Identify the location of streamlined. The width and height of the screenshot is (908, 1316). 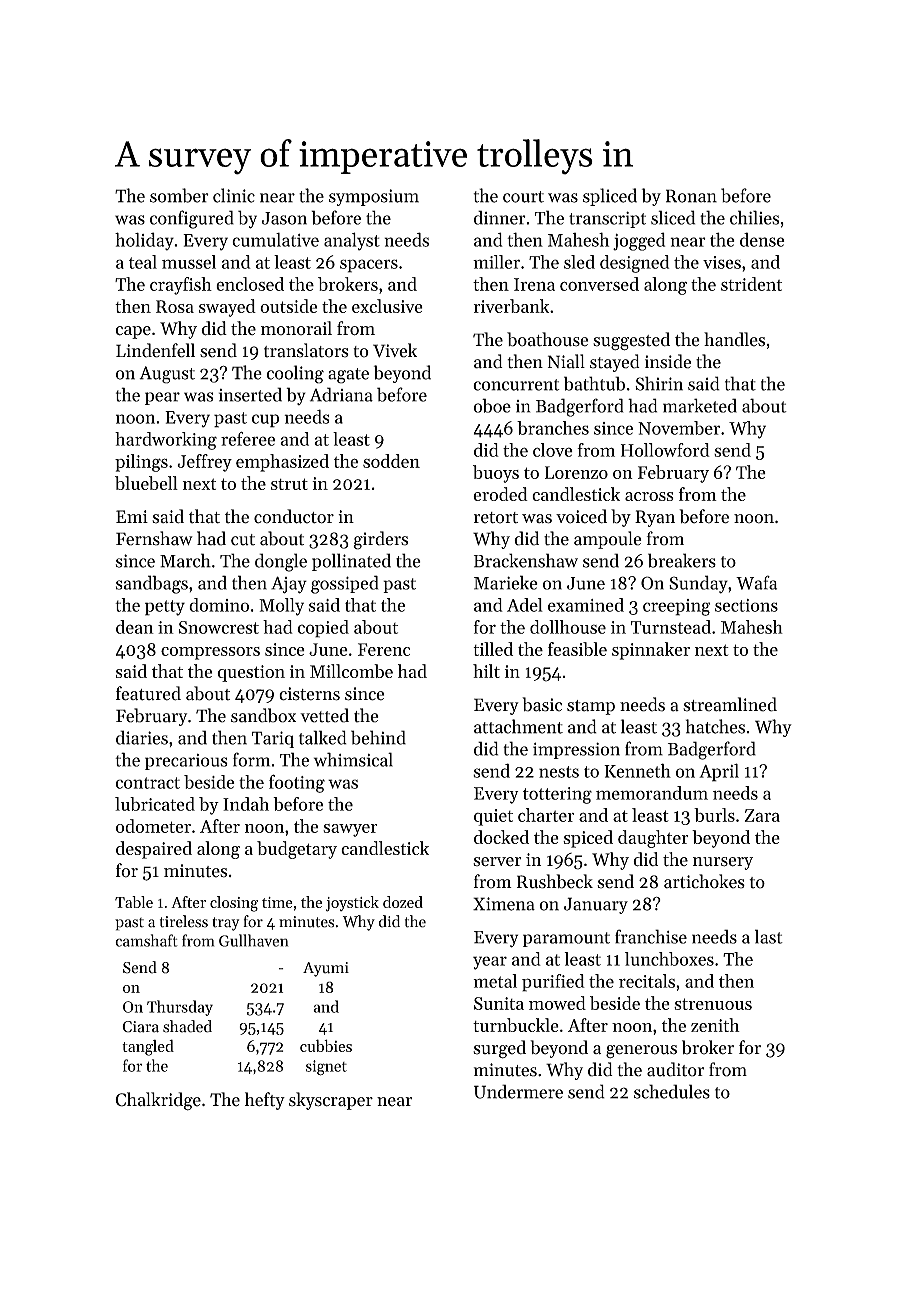
(730, 704).
